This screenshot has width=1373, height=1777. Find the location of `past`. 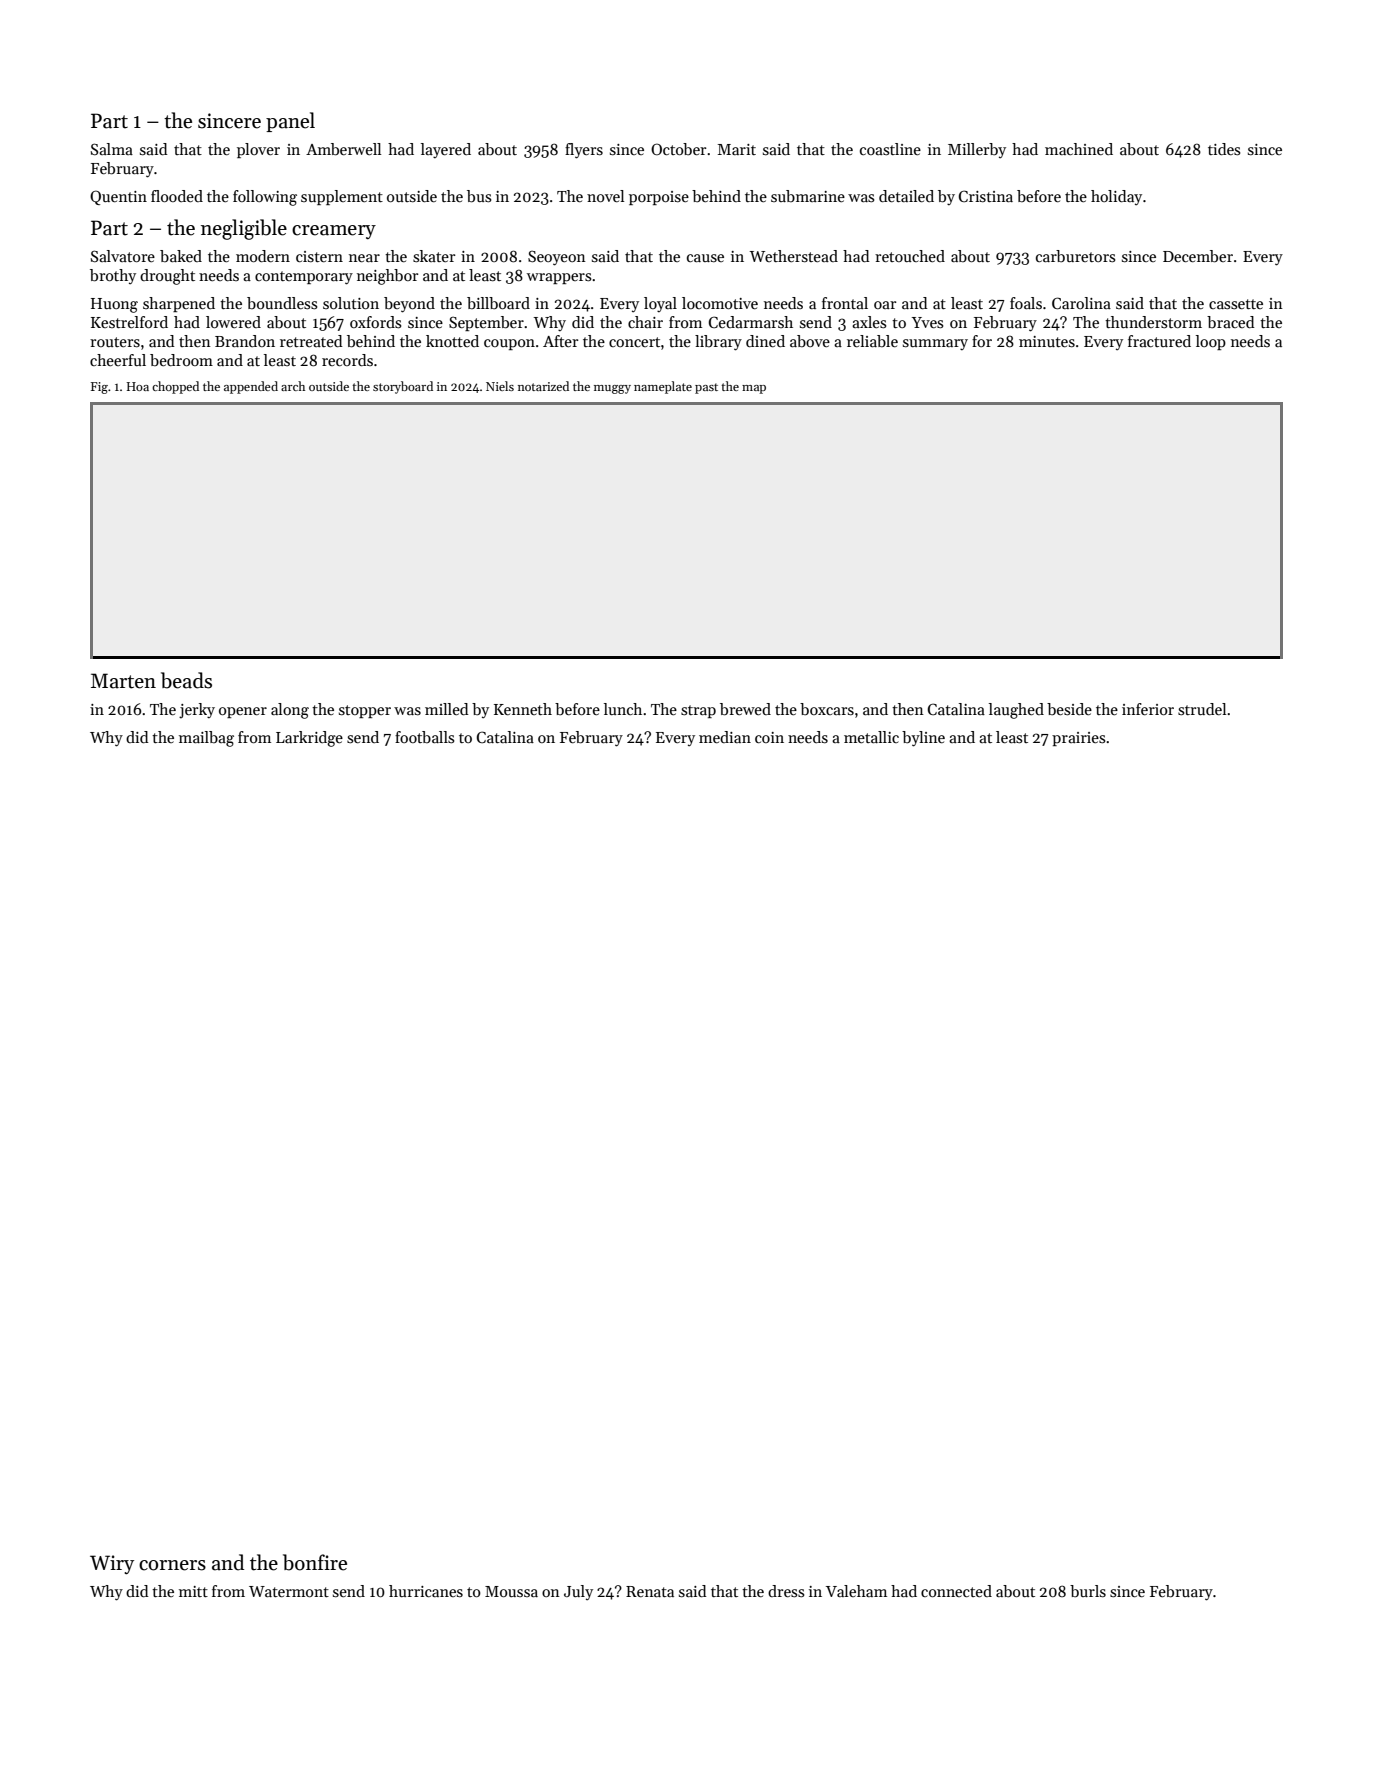

past is located at coordinates (706, 388).
